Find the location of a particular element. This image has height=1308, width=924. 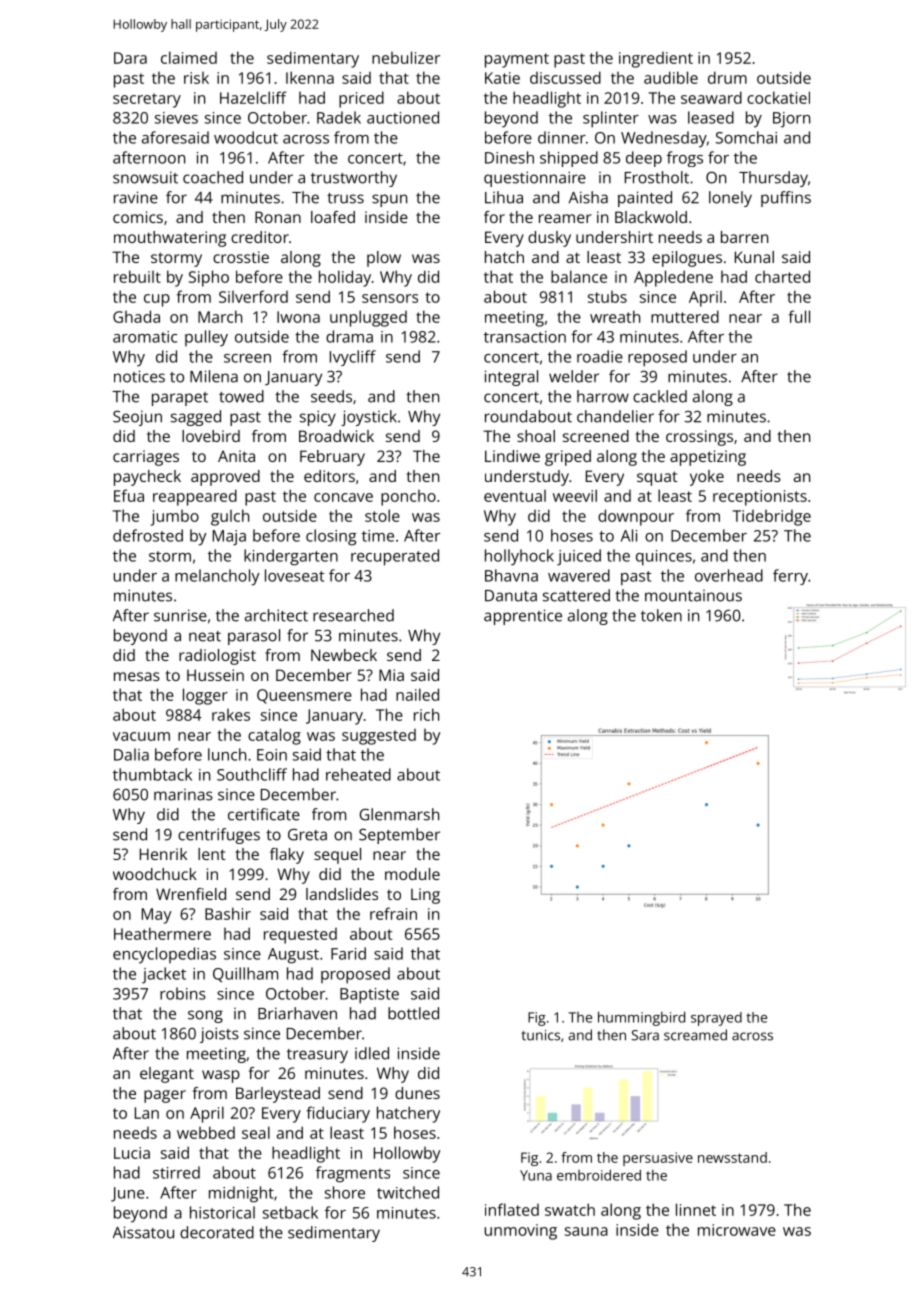

token is located at coordinates (661, 615).
